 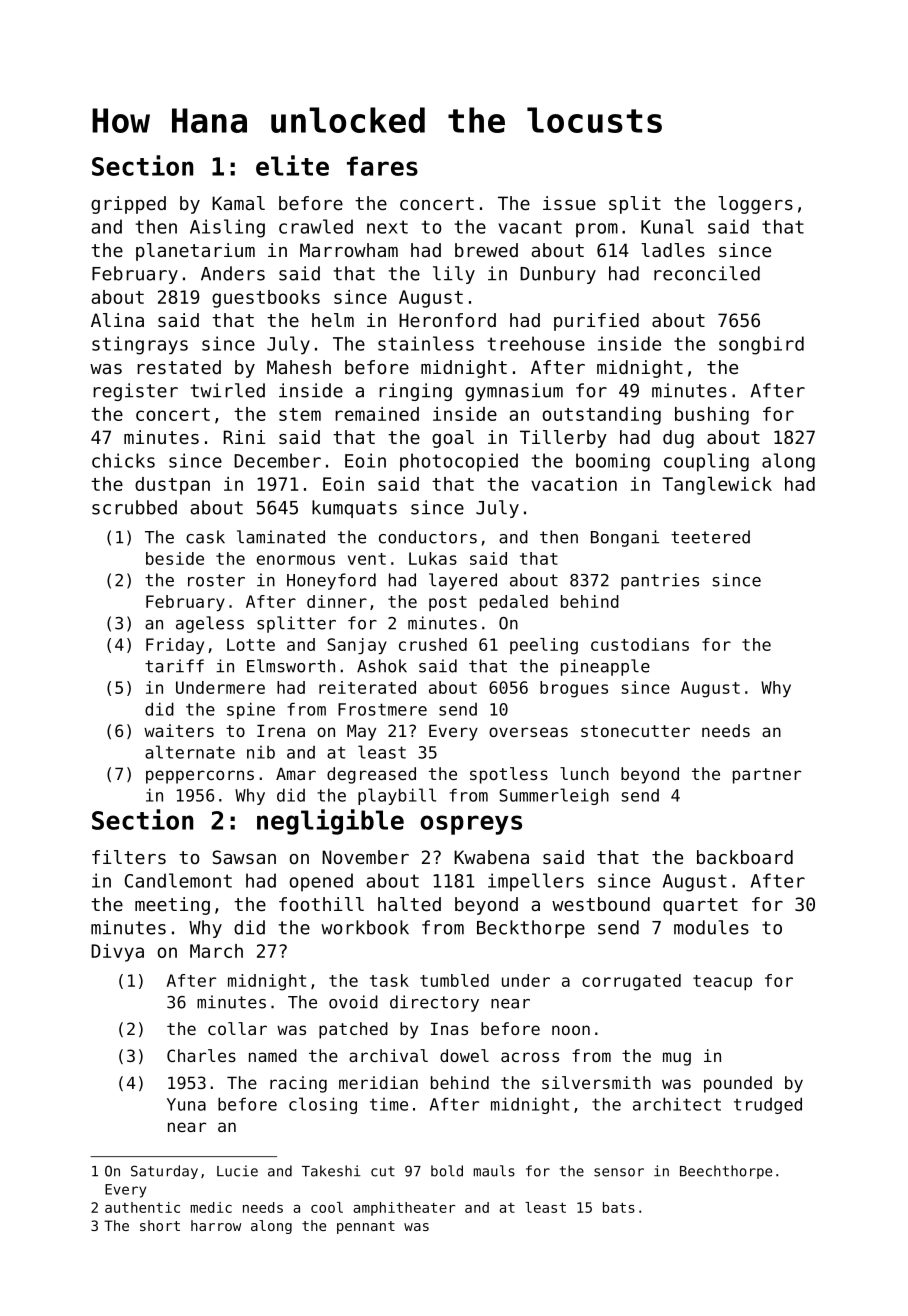 What do you see at coordinates (755, 205) in the document?
I see `loggers` at bounding box center [755, 205].
